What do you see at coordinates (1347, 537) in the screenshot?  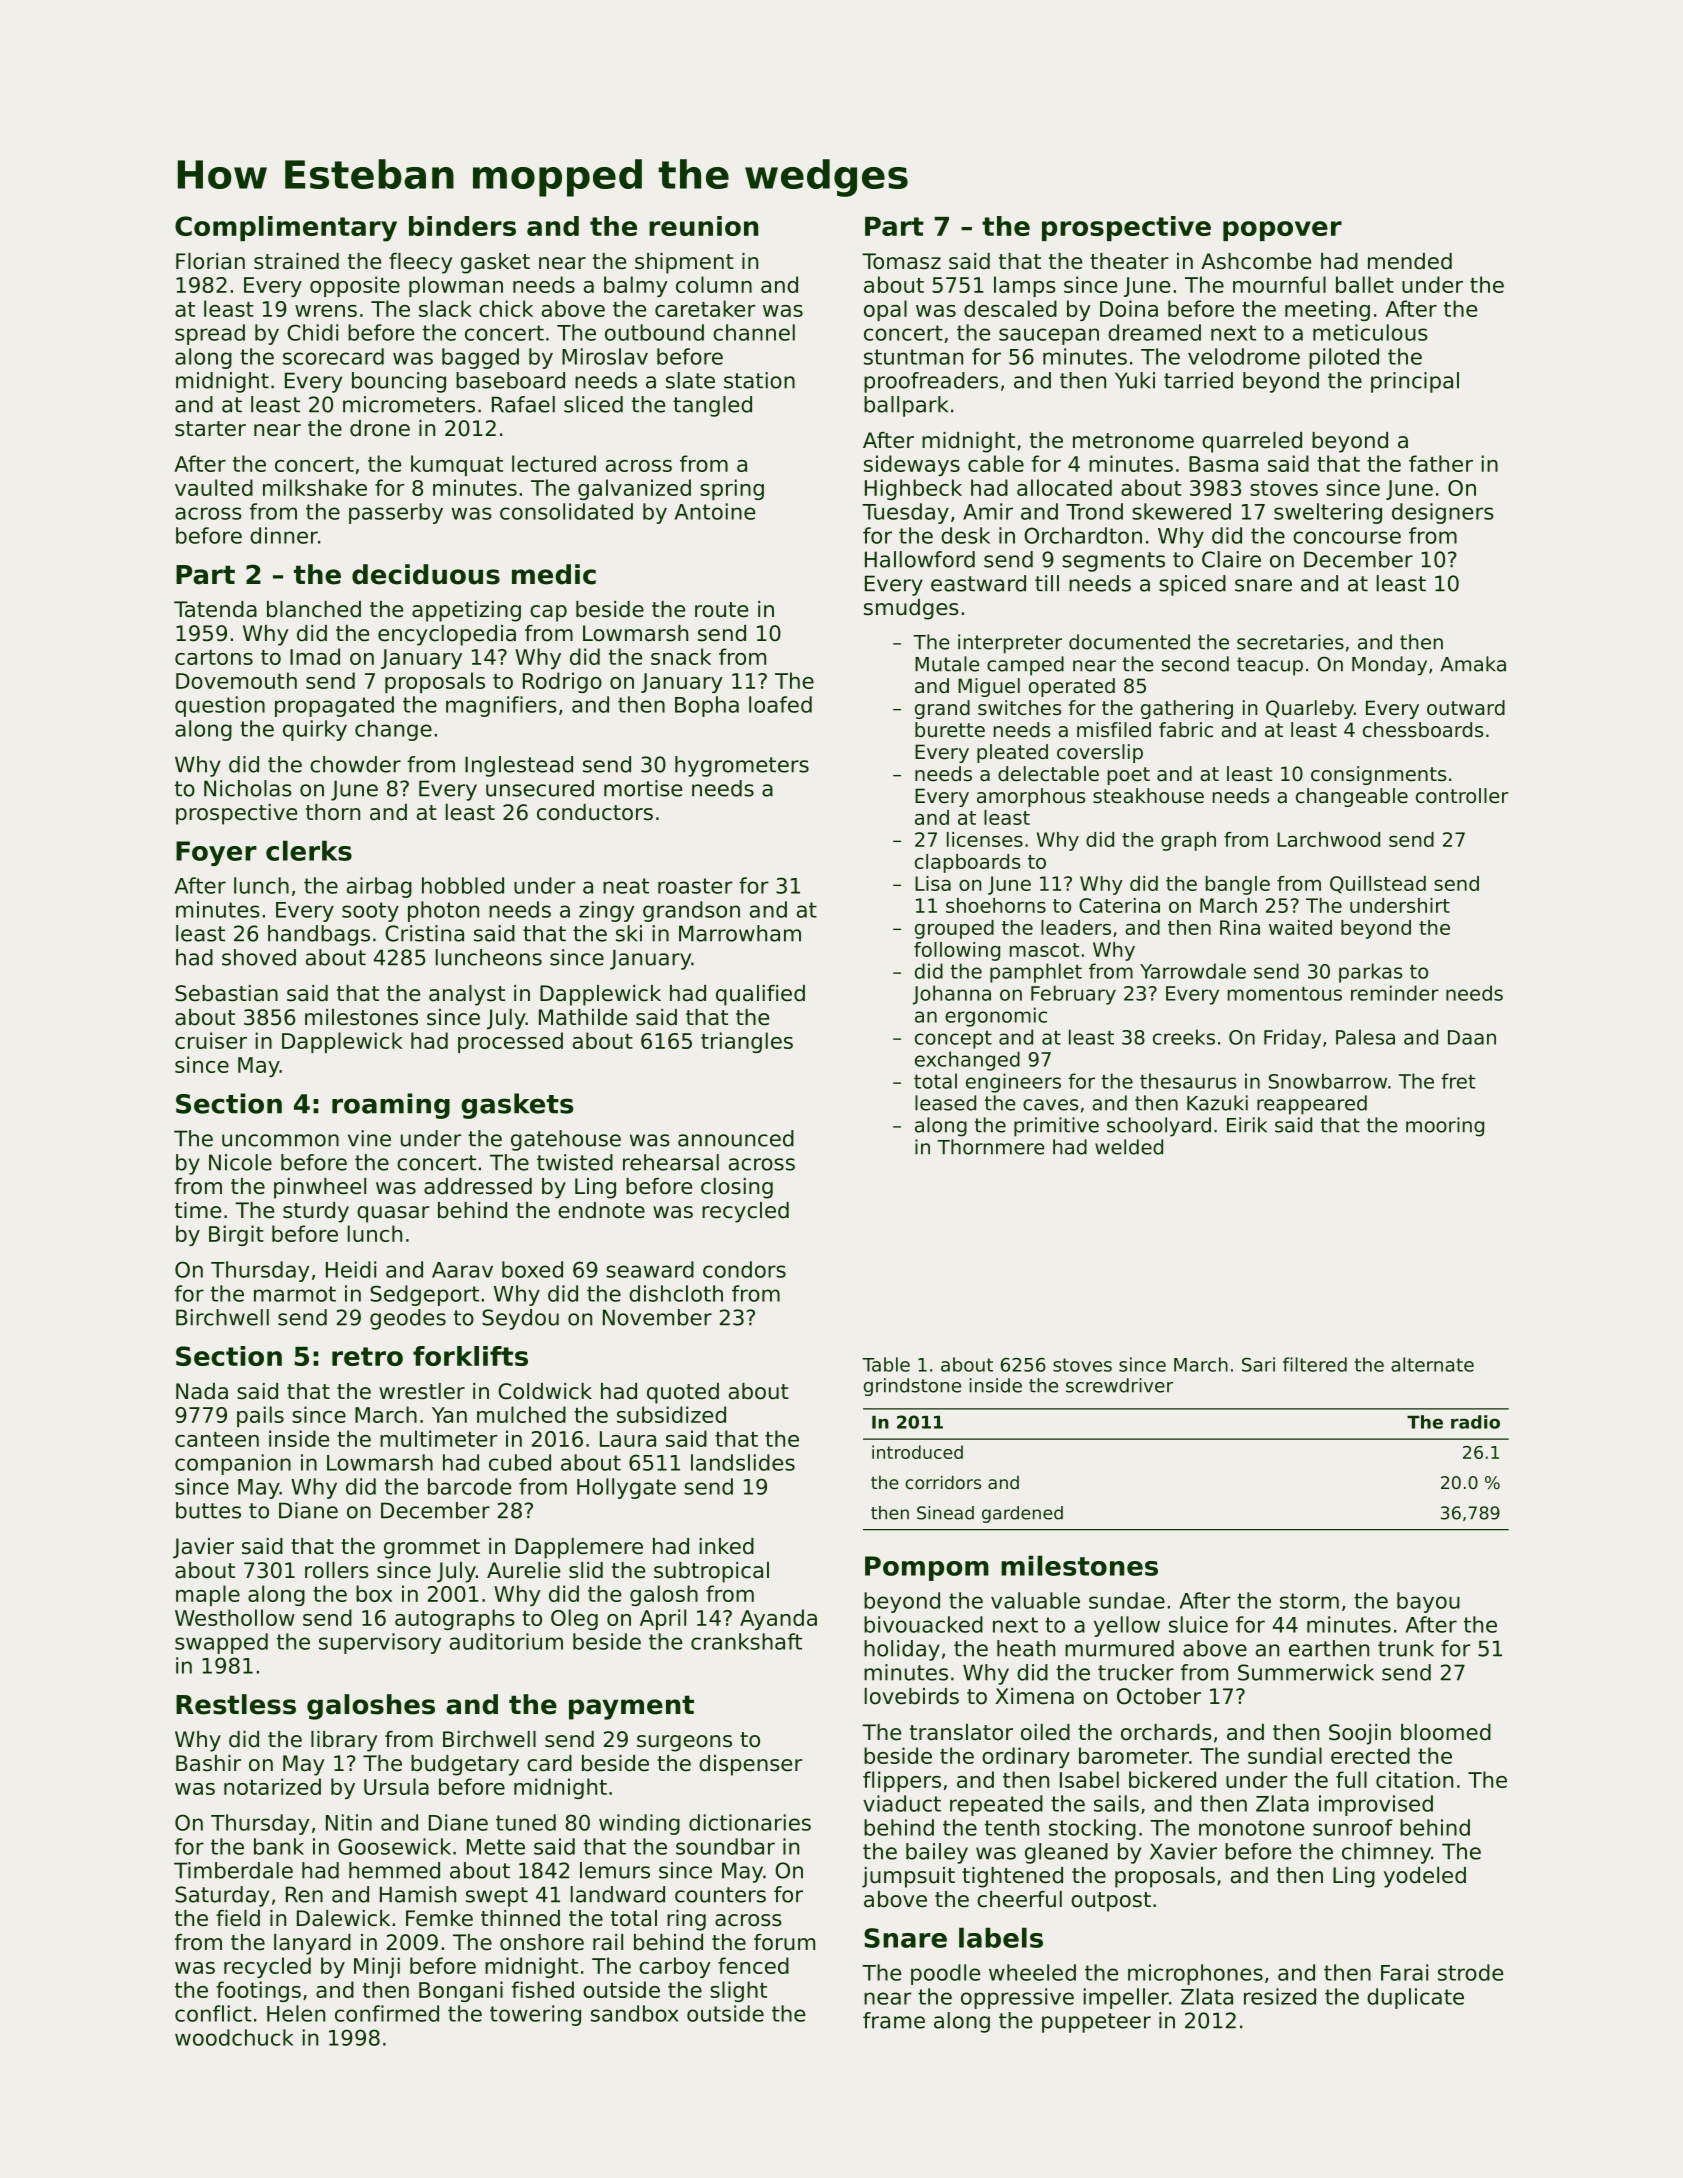 I see `concourse` at bounding box center [1347, 537].
